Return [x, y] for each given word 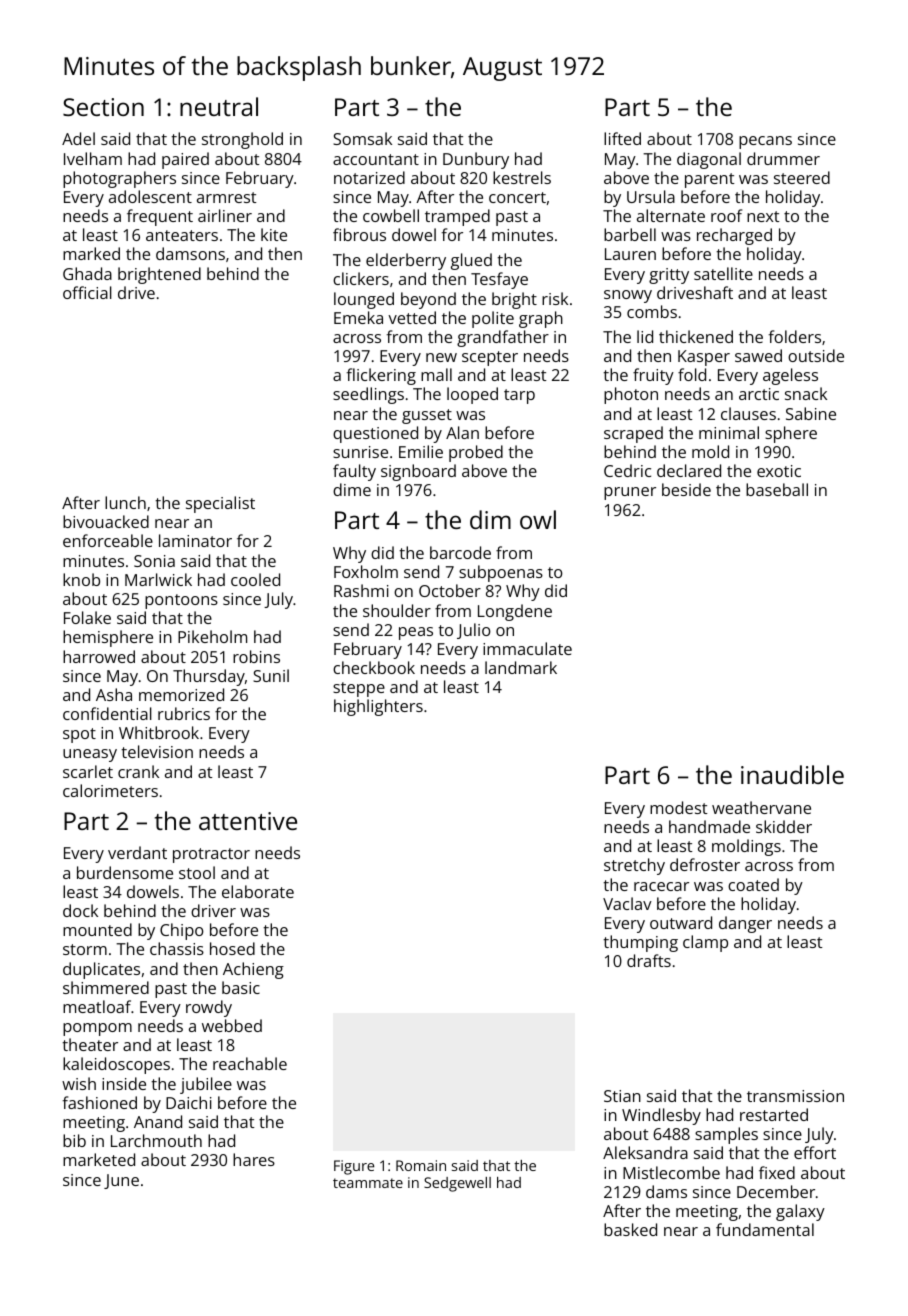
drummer [783, 158]
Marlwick [158, 579]
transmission [795, 1096]
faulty [354, 472]
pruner [630, 493]
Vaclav [627, 903]
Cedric [627, 470]
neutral [219, 106]
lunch [125, 502]
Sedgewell [457, 1184]
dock [80, 910]
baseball [777, 489]
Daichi [189, 1102]
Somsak [362, 138]
